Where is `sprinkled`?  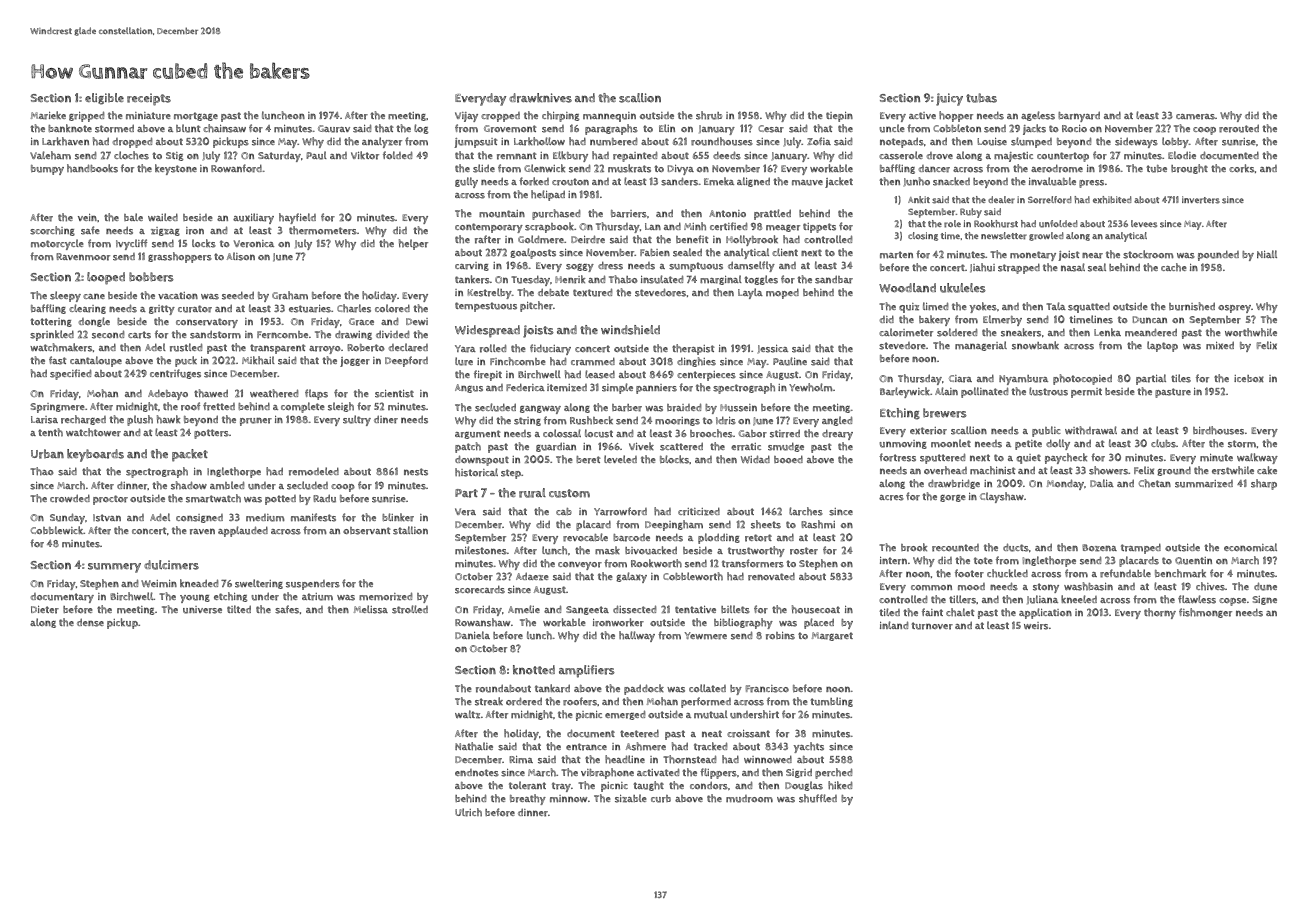
sprinkled is located at coordinates (52, 335).
